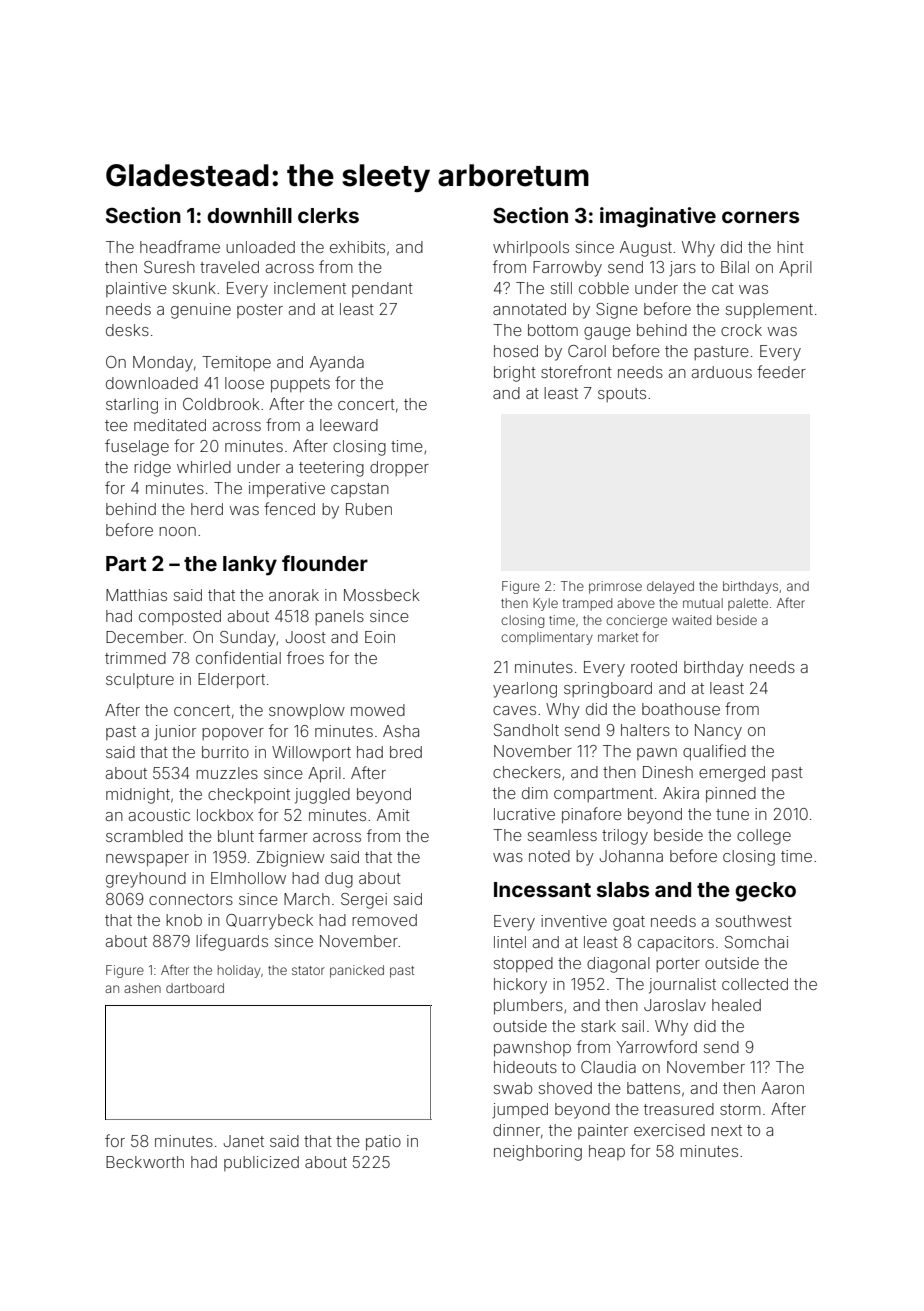  I want to click on next, so click(726, 1130).
